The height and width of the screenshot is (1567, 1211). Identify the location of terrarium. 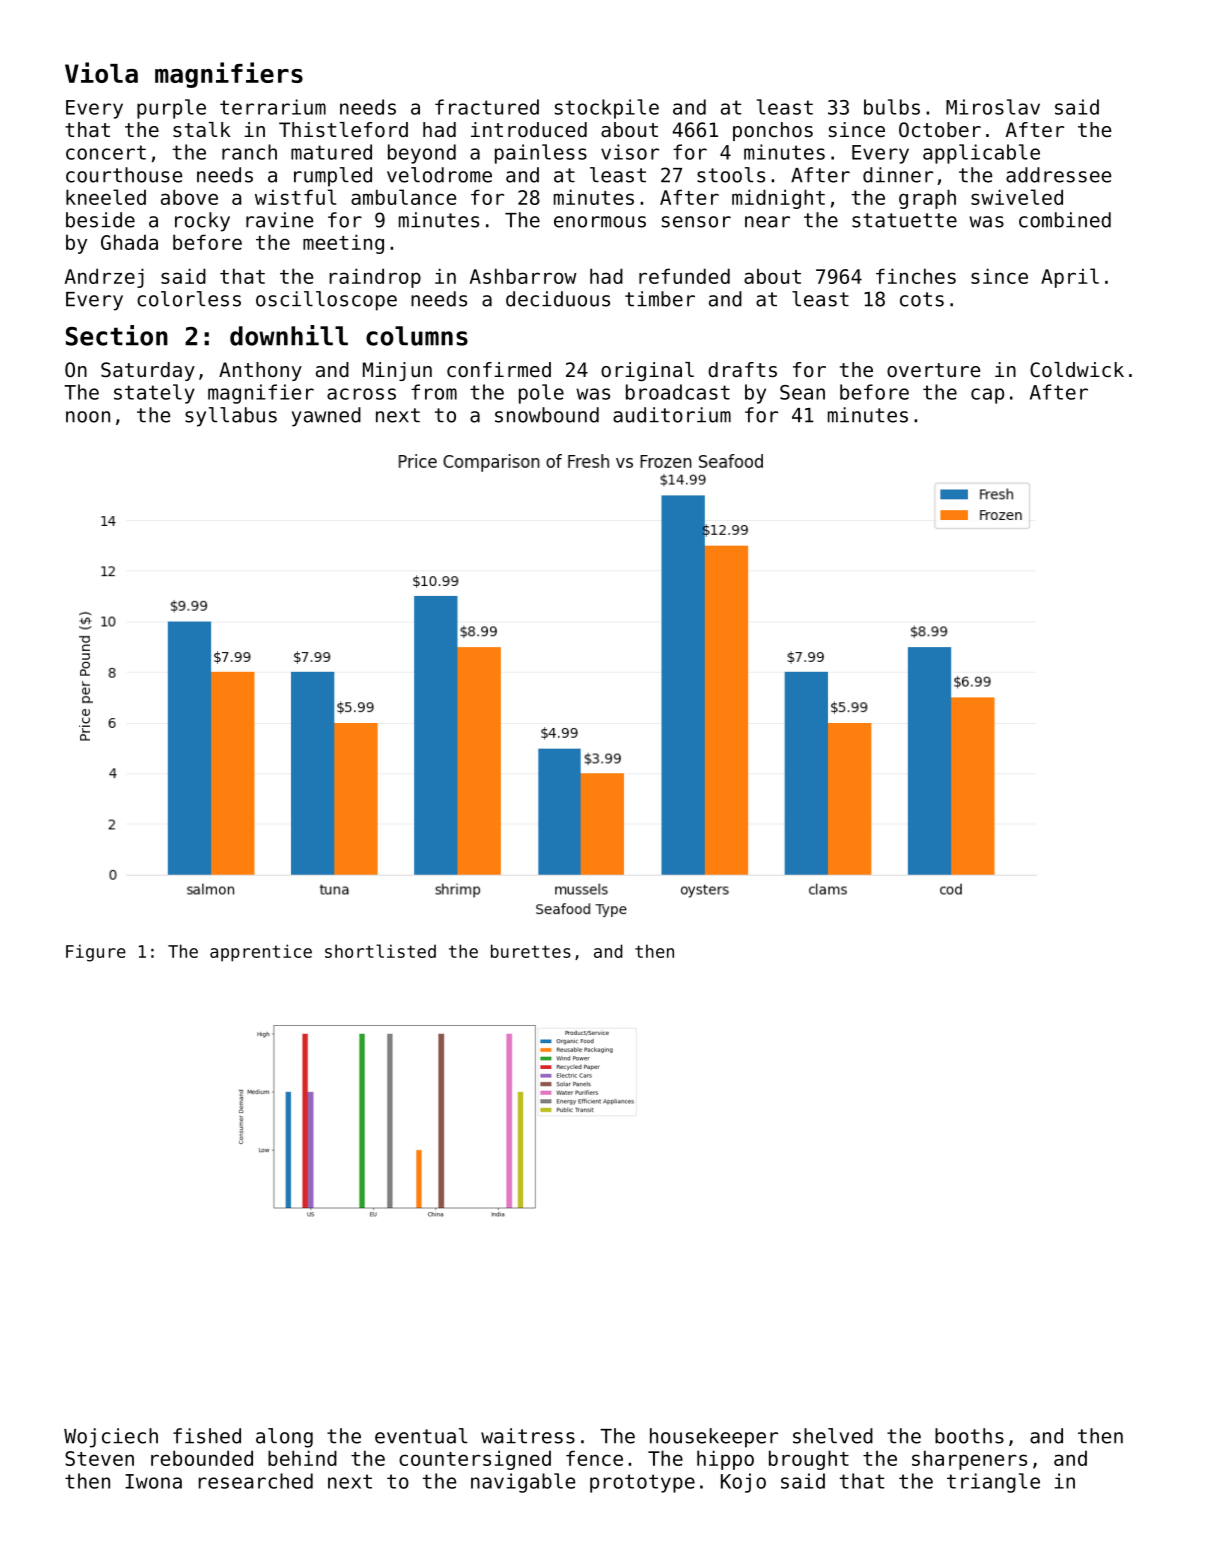
(273, 107).
